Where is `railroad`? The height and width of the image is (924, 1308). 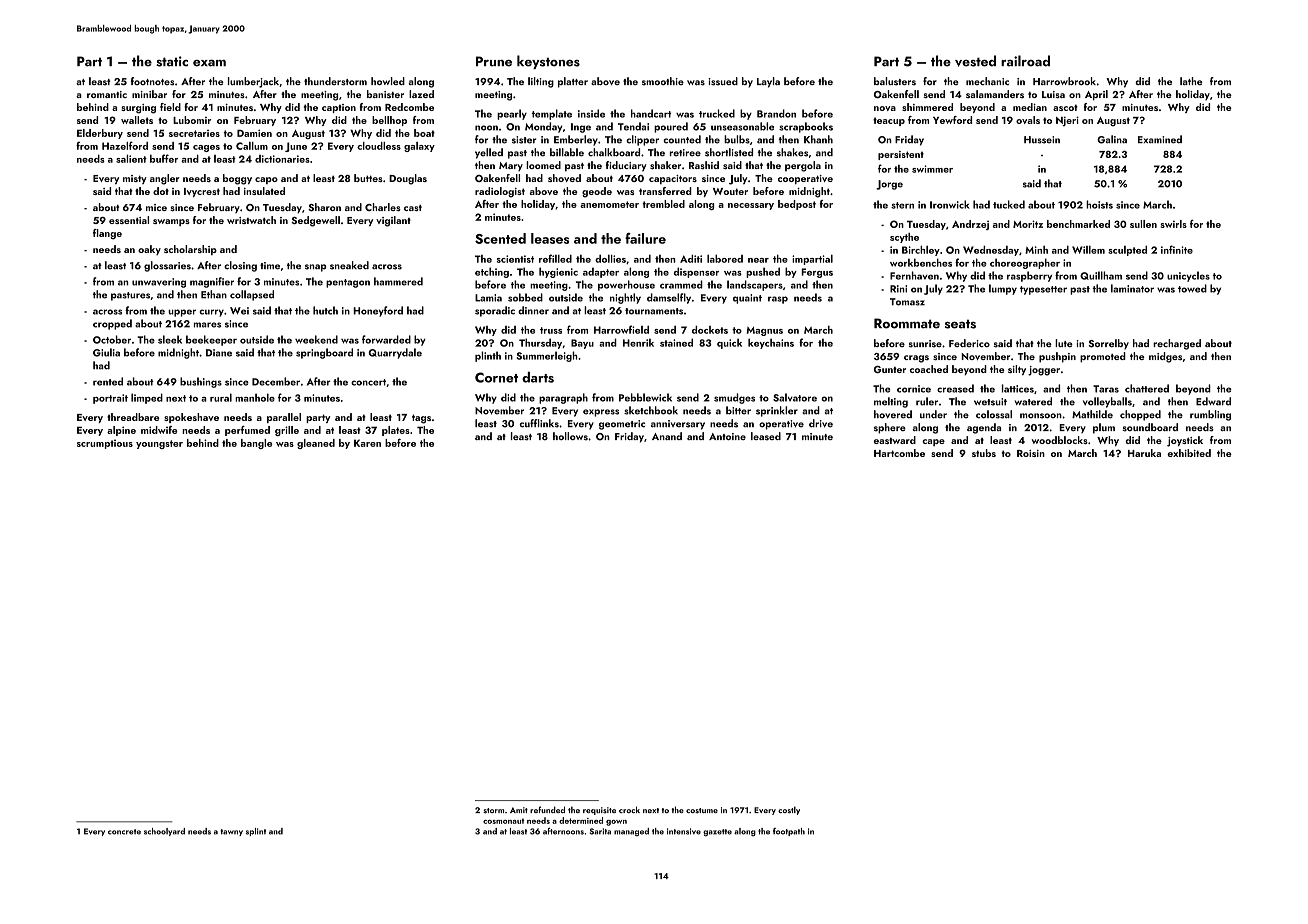
railroad is located at coordinates (1025, 61).
